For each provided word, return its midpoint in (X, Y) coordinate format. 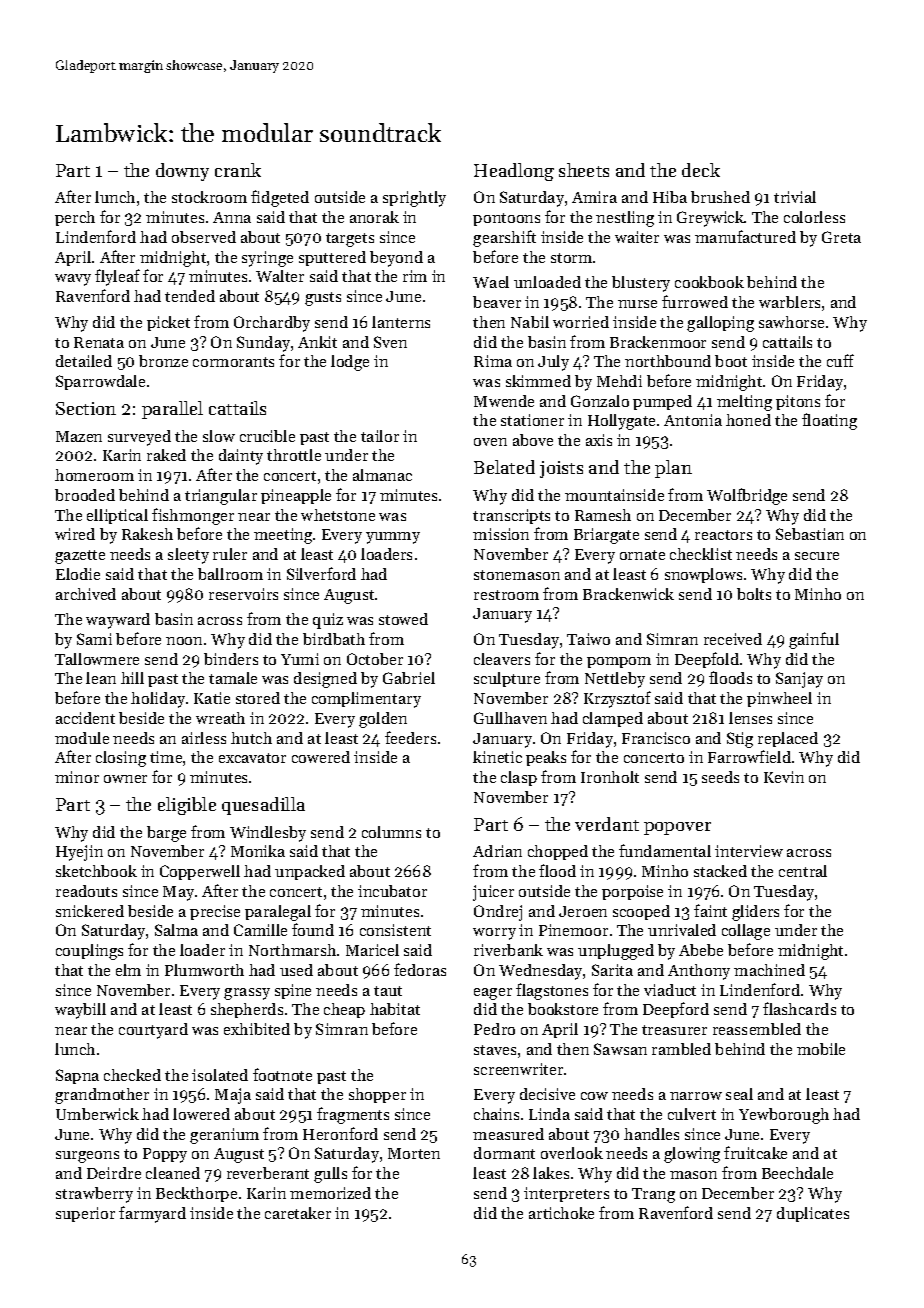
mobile (821, 1049)
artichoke (561, 1213)
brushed (720, 197)
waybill (80, 1011)
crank (238, 170)
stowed (403, 619)
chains (496, 1114)
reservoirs (243, 594)
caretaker (298, 1213)
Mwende (504, 401)
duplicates (813, 1214)
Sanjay (799, 680)
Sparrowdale (100, 382)
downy (182, 172)
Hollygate (621, 422)
